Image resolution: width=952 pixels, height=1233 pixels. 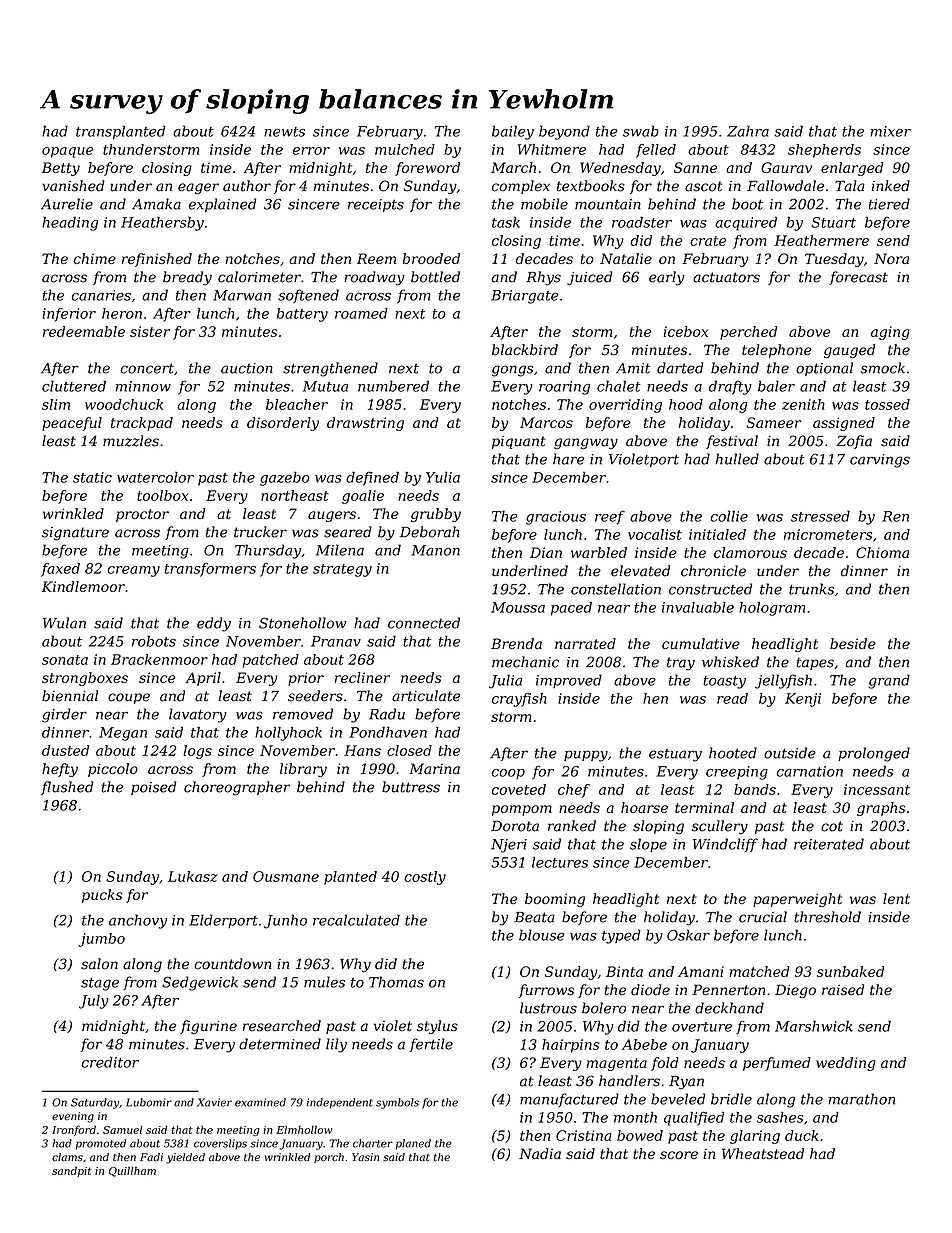 What do you see at coordinates (154, 641) in the screenshot?
I see `robots` at bounding box center [154, 641].
